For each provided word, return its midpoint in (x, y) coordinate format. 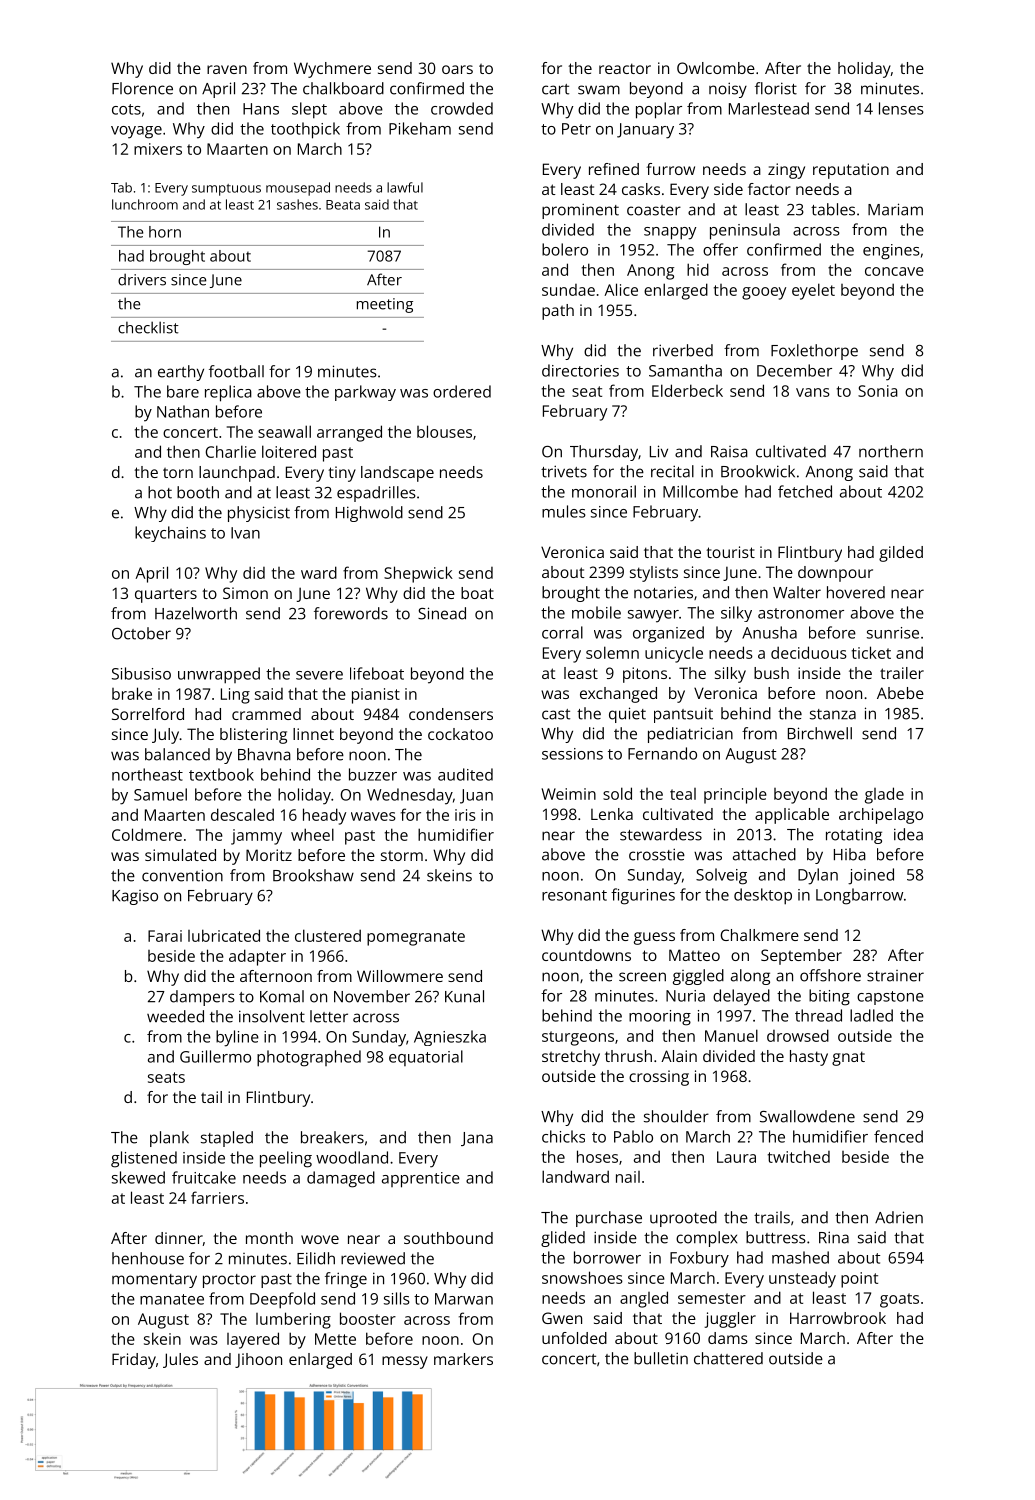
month (269, 1238)
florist (776, 88)
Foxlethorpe (814, 352)
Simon (245, 593)
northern (891, 451)
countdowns (586, 955)
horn (165, 232)
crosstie (657, 854)
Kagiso (135, 897)
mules (564, 511)
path (558, 312)
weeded (175, 1016)
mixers (158, 149)
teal (683, 794)
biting (829, 997)
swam (599, 90)
